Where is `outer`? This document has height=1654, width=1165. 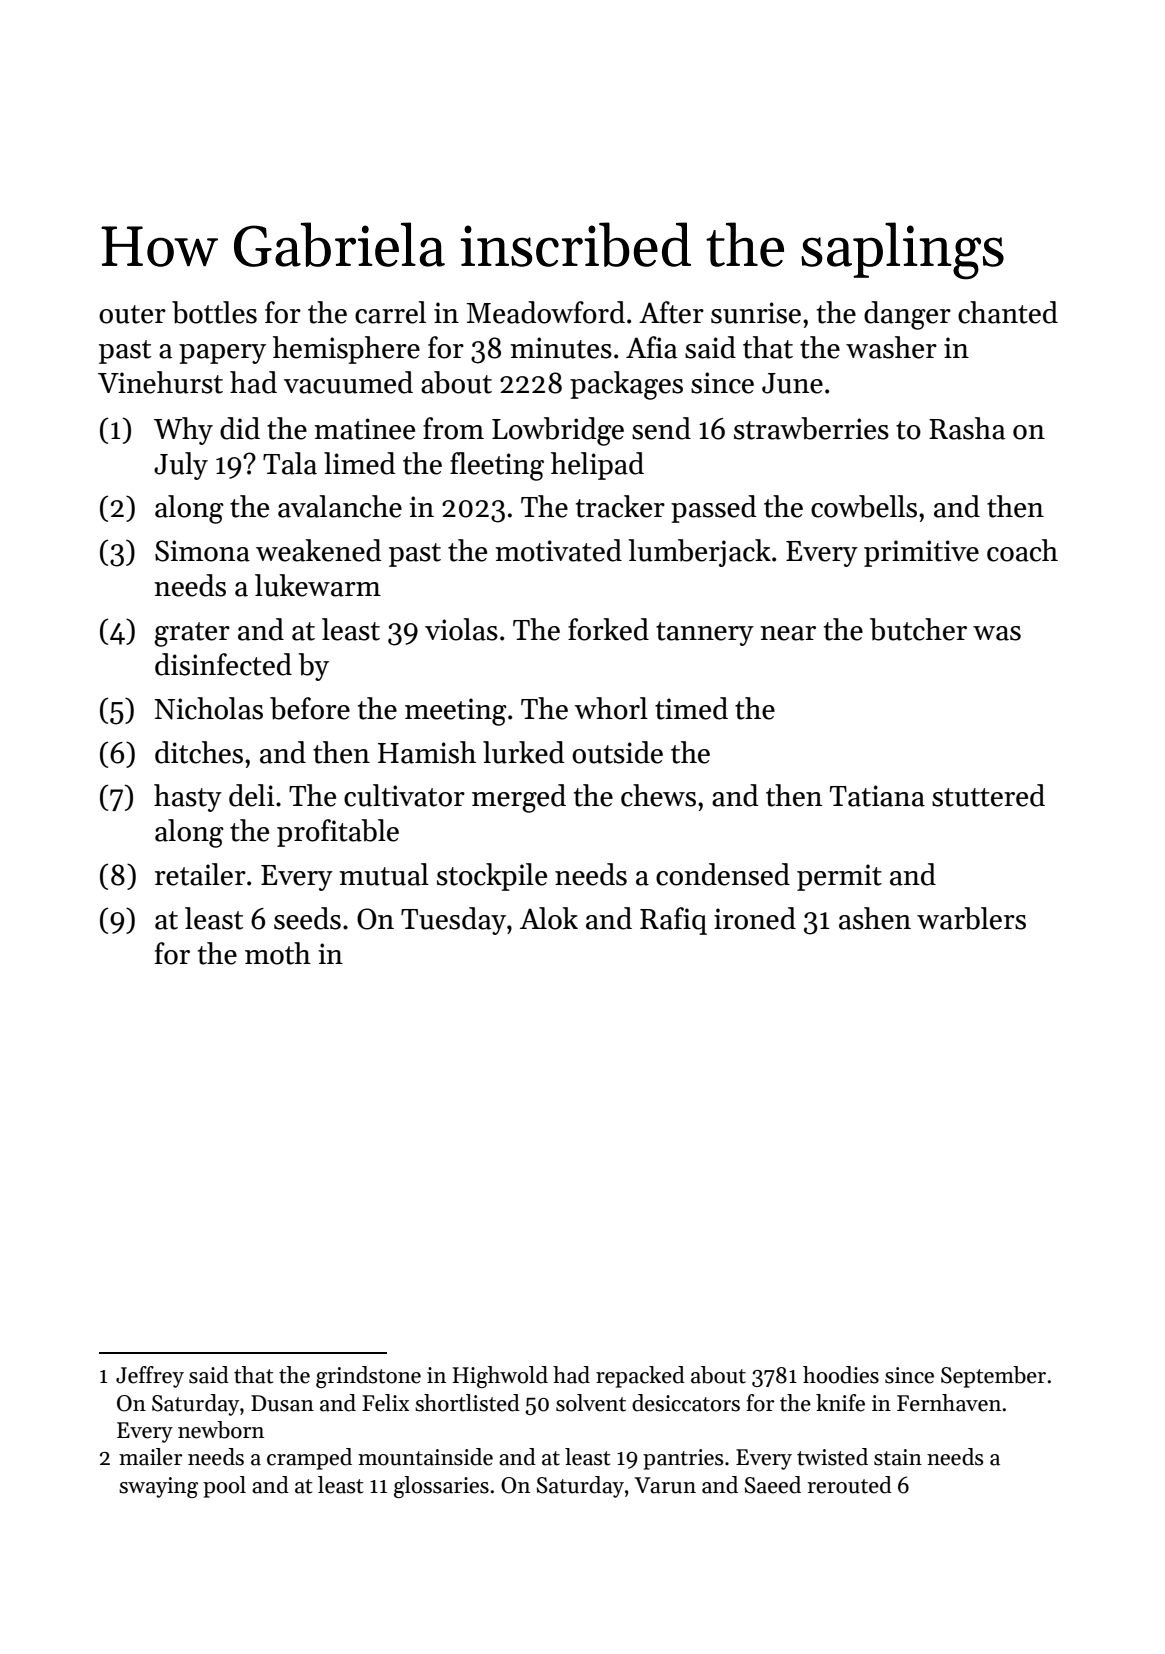
outer is located at coordinates (132, 314).
